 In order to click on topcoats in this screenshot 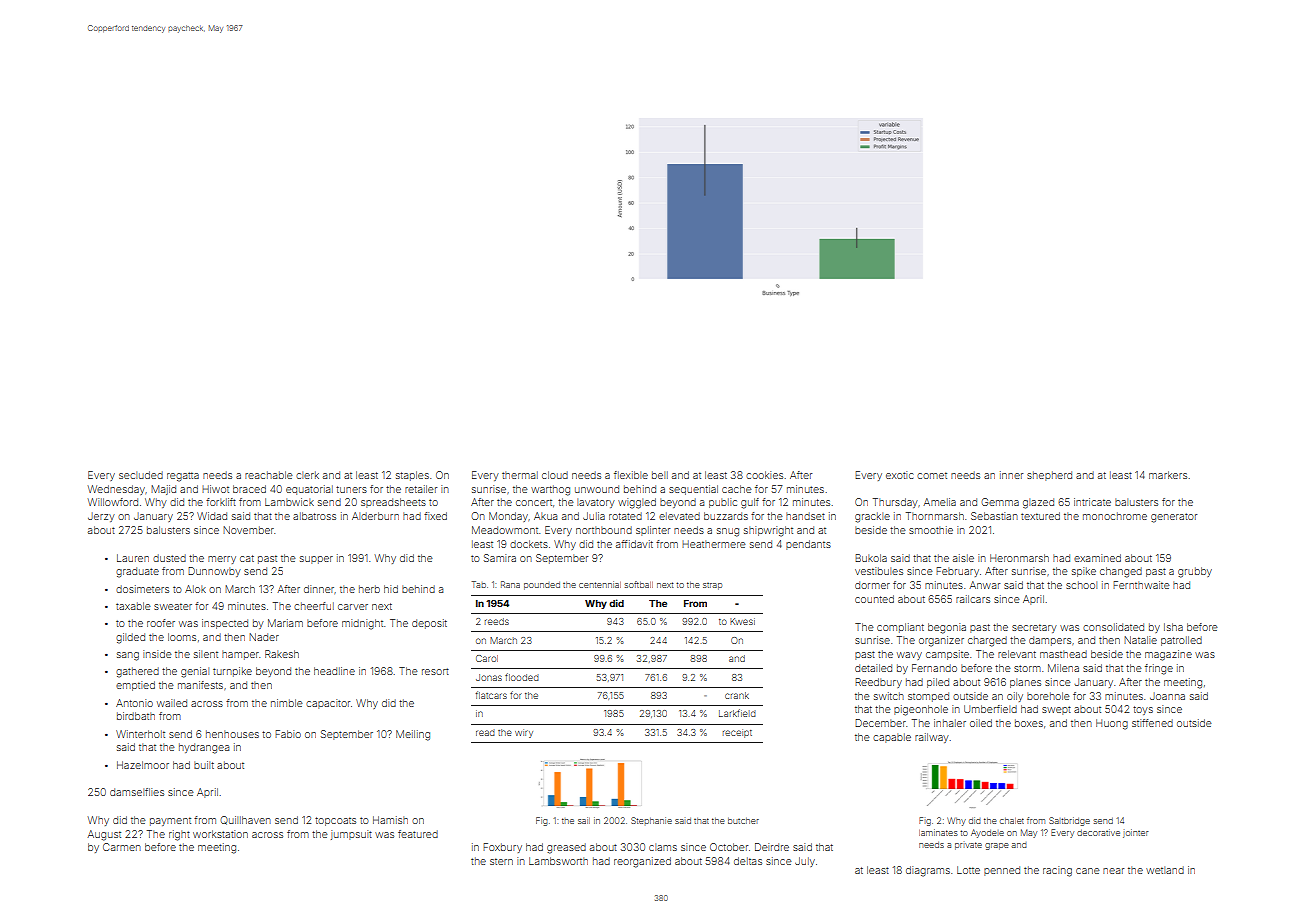, I will do `click(335, 821)`.
